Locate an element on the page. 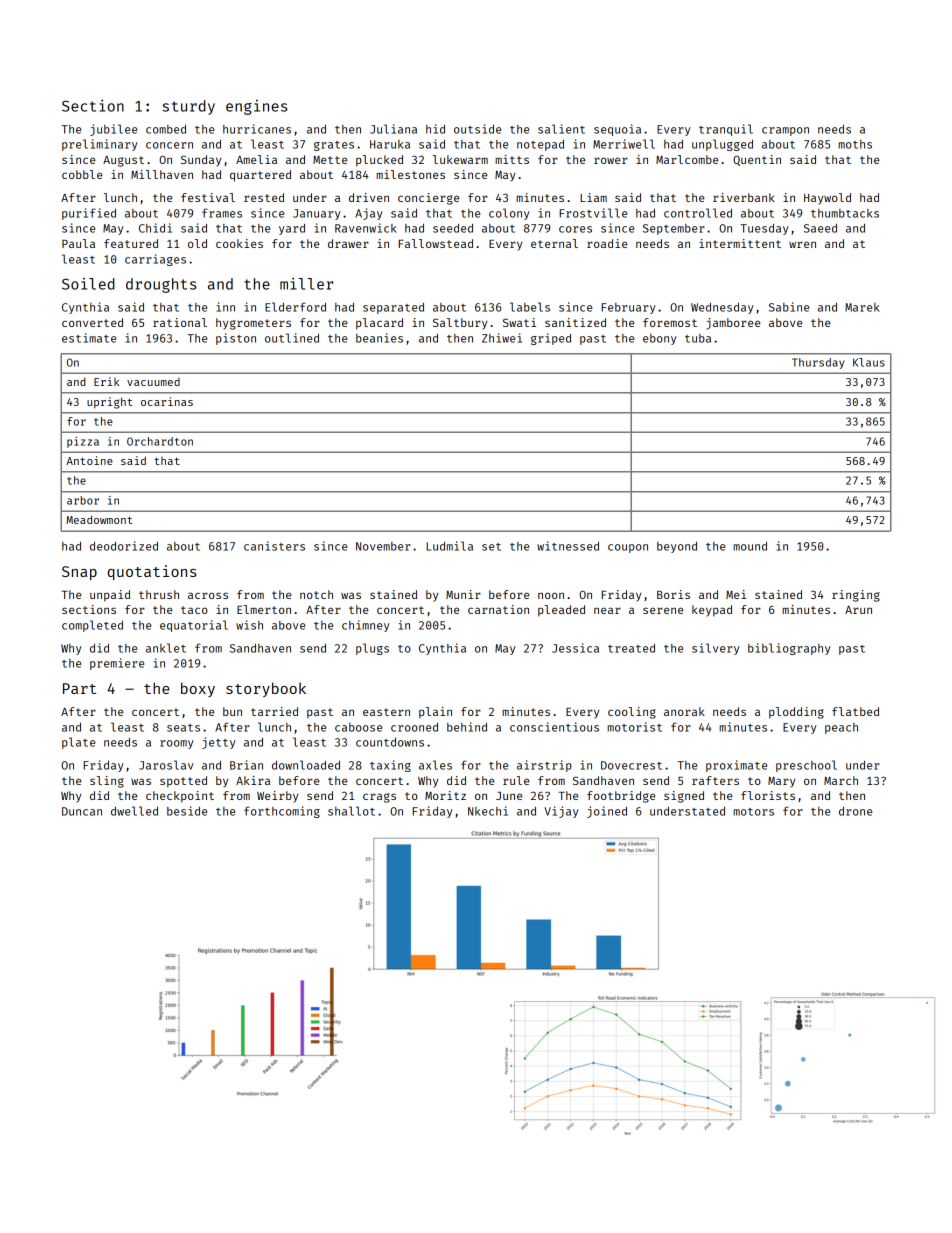 The image size is (952, 1233). Swati is located at coordinates (519, 322).
